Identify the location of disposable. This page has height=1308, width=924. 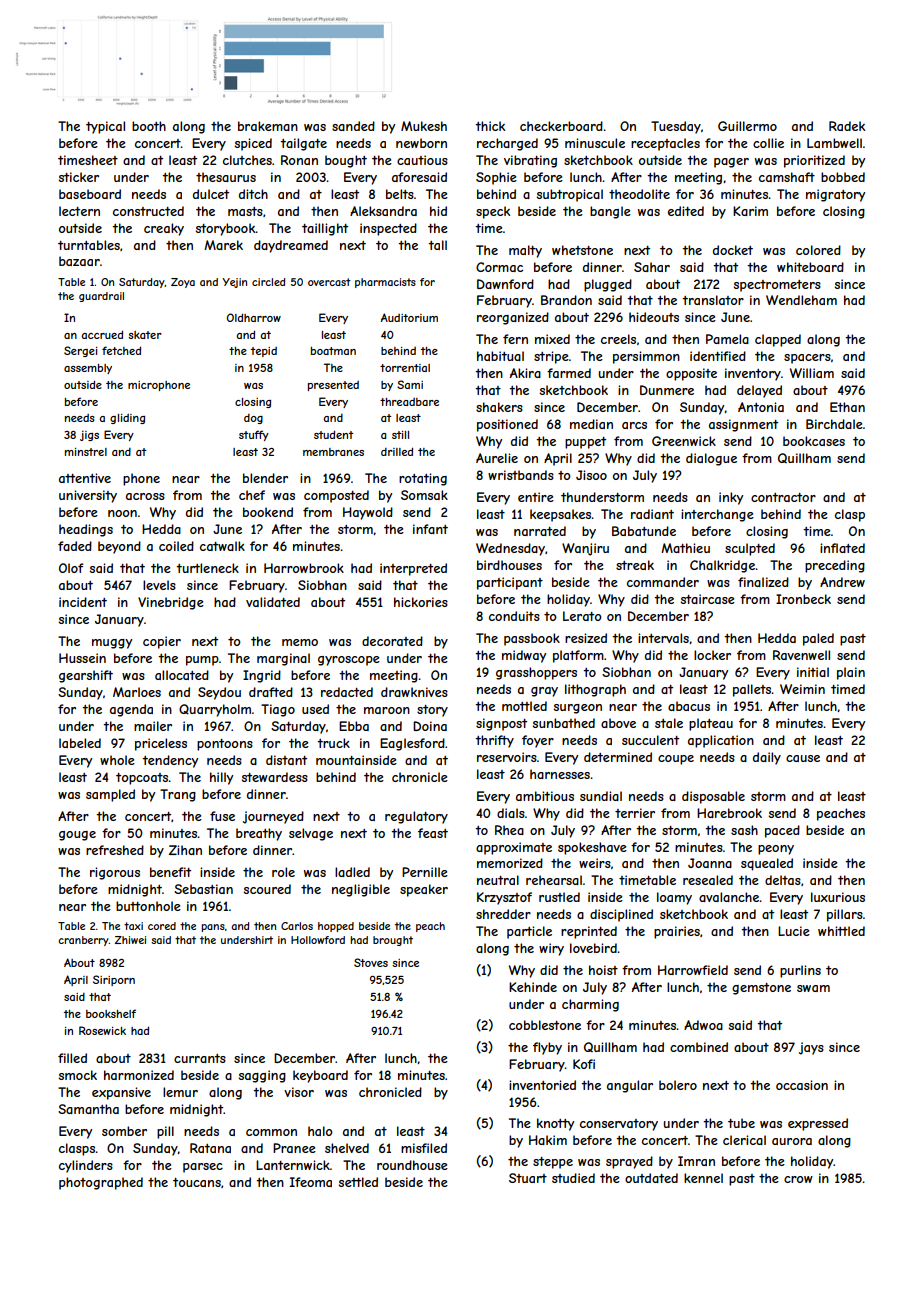
(713, 797).
